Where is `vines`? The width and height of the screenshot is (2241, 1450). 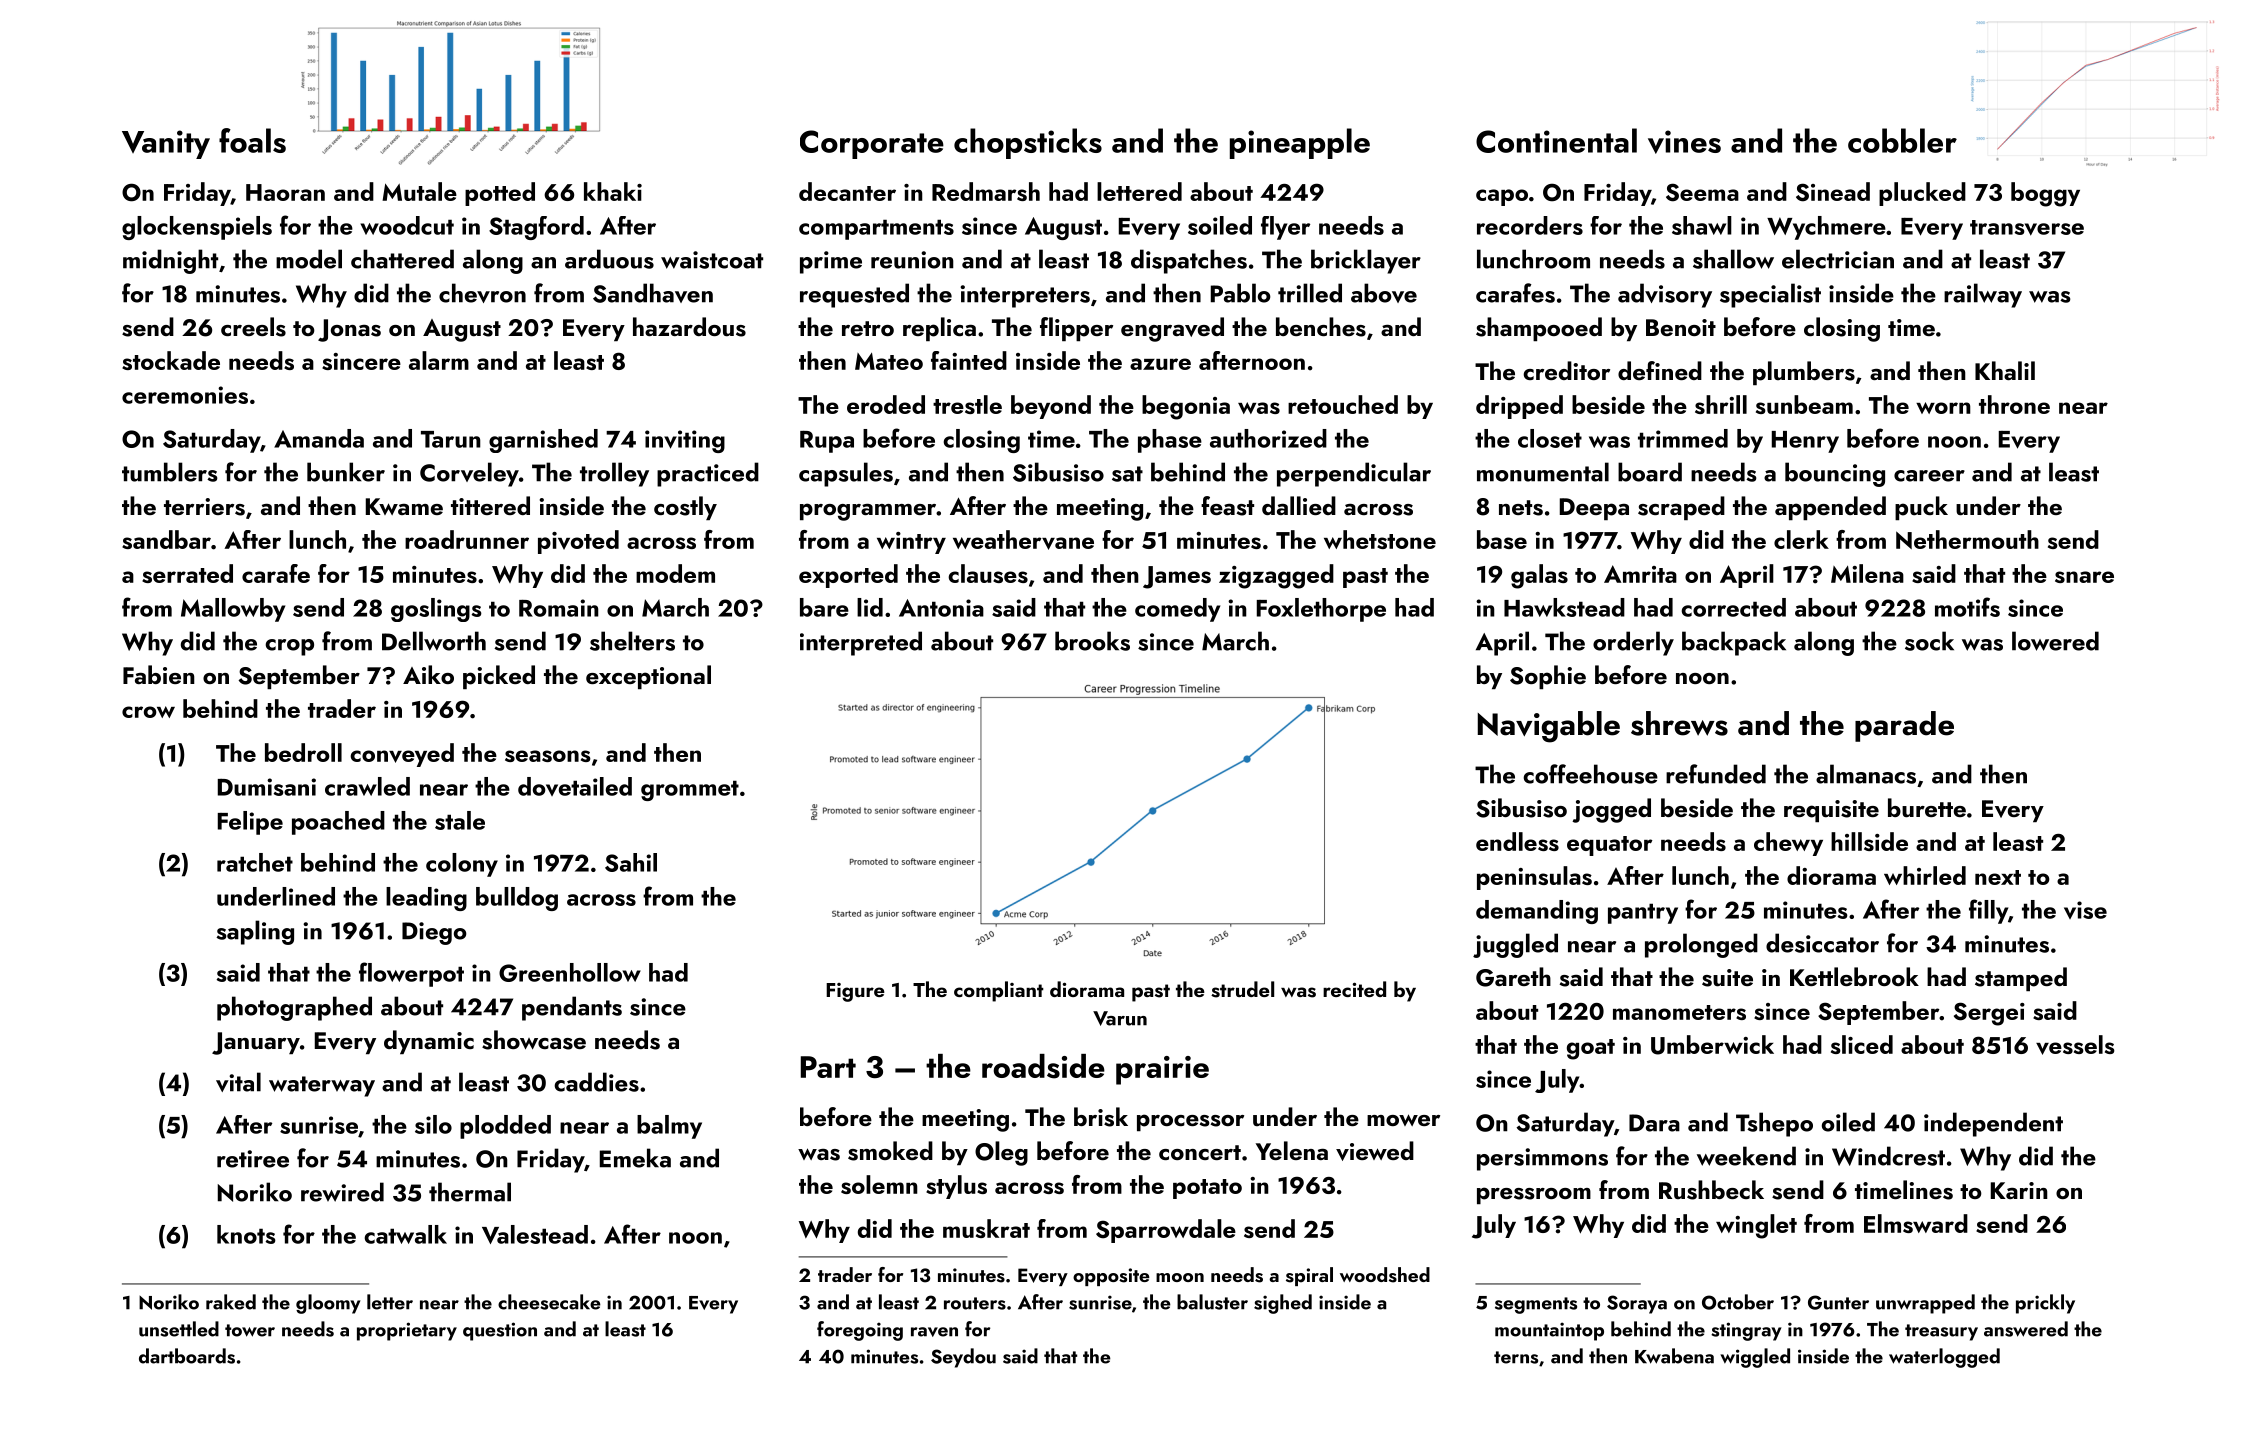 vines is located at coordinates (1684, 142).
